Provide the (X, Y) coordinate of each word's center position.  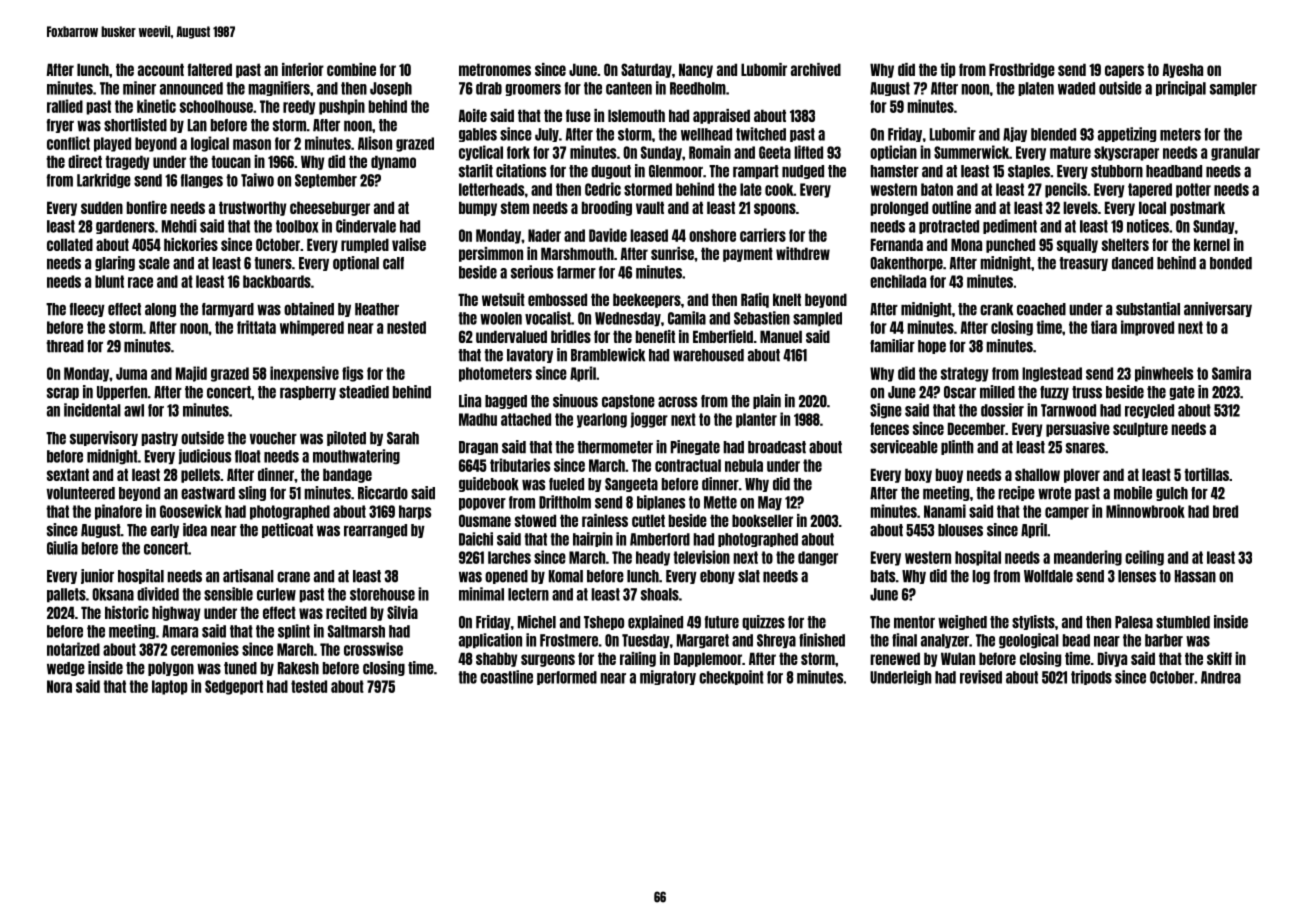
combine (351, 69)
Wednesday (628, 319)
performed (567, 678)
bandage (347, 475)
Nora (59, 686)
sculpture (1140, 429)
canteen (629, 88)
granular (1235, 153)
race (140, 282)
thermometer (615, 447)
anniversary (1218, 309)
